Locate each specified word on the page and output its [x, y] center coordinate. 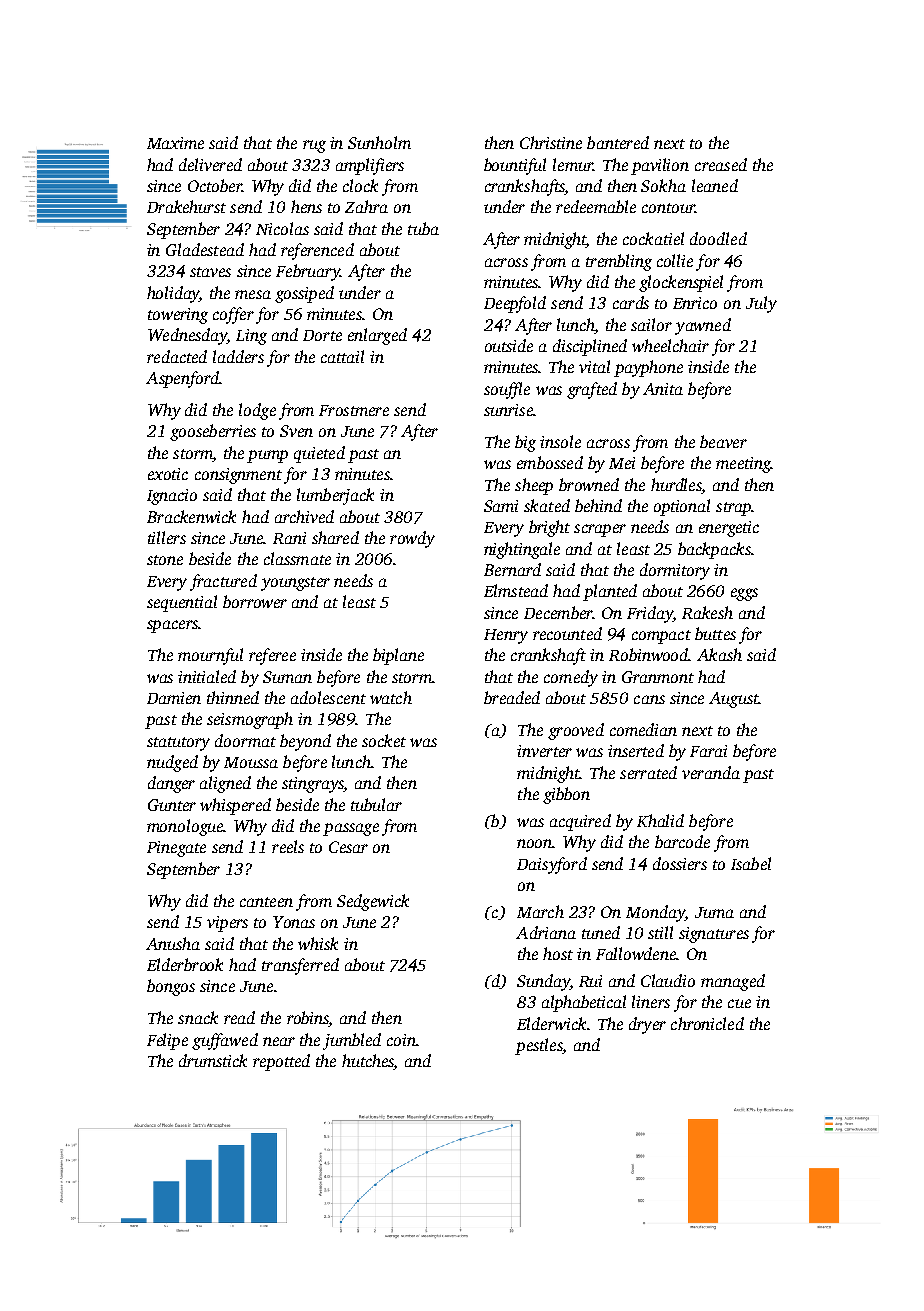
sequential [182, 603]
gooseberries [213, 432]
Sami [501, 506]
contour [668, 208]
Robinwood [649, 654]
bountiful [515, 166]
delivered [210, 164]
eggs [744, 594]
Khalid [660, 820]
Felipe [167, 1041]
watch [391, 697]
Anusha [173, 943]
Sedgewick [373, 902]
